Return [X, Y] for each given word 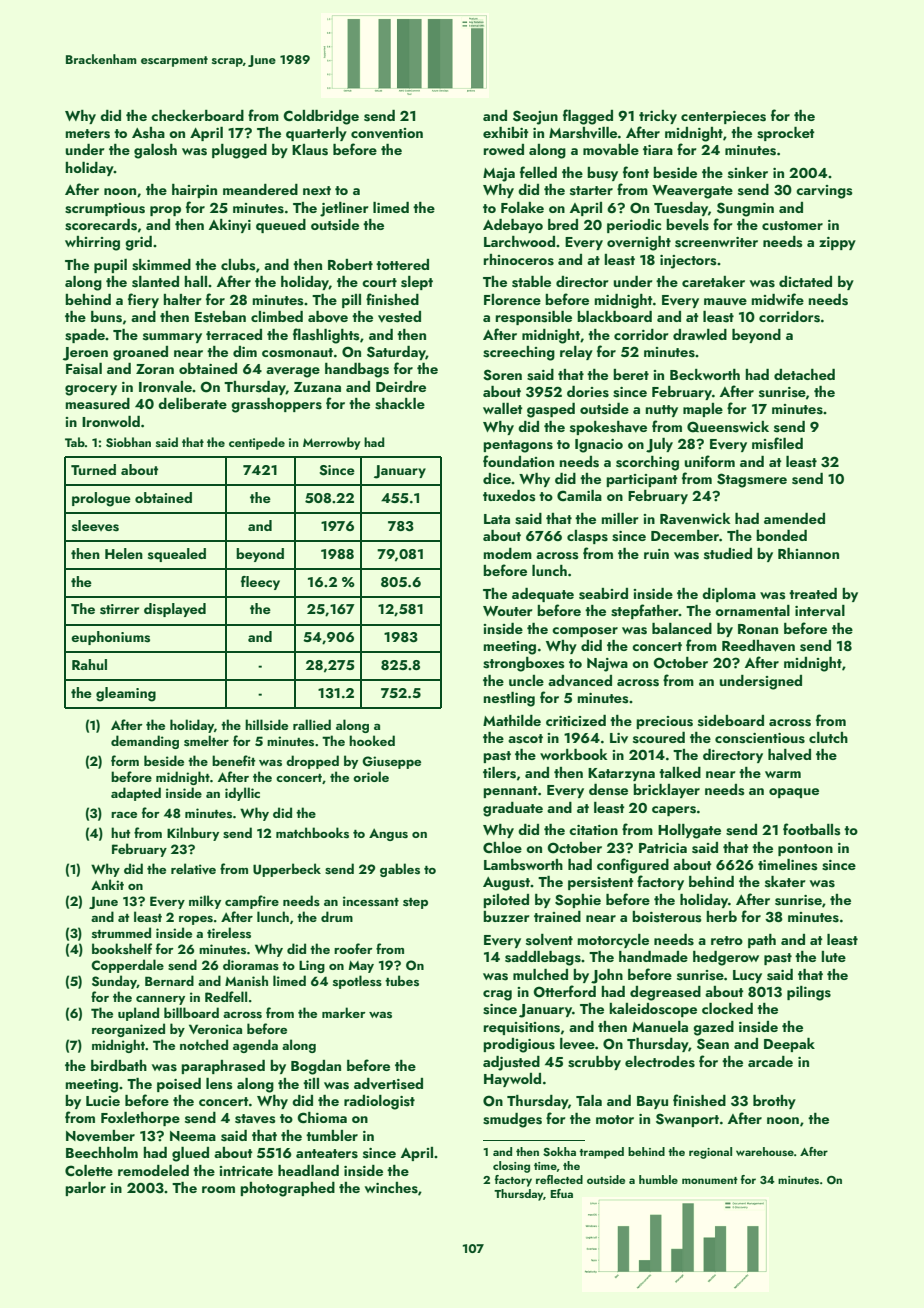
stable [531, 282]
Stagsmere [752, 480]
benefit [233, 760]
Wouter [508, 611]
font [636, 172]
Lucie [103, 1101]
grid [138, 243]
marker [344, 1012]
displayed [175, 610]
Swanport [687, 1120]
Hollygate [689, 831]
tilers [499, 773]
